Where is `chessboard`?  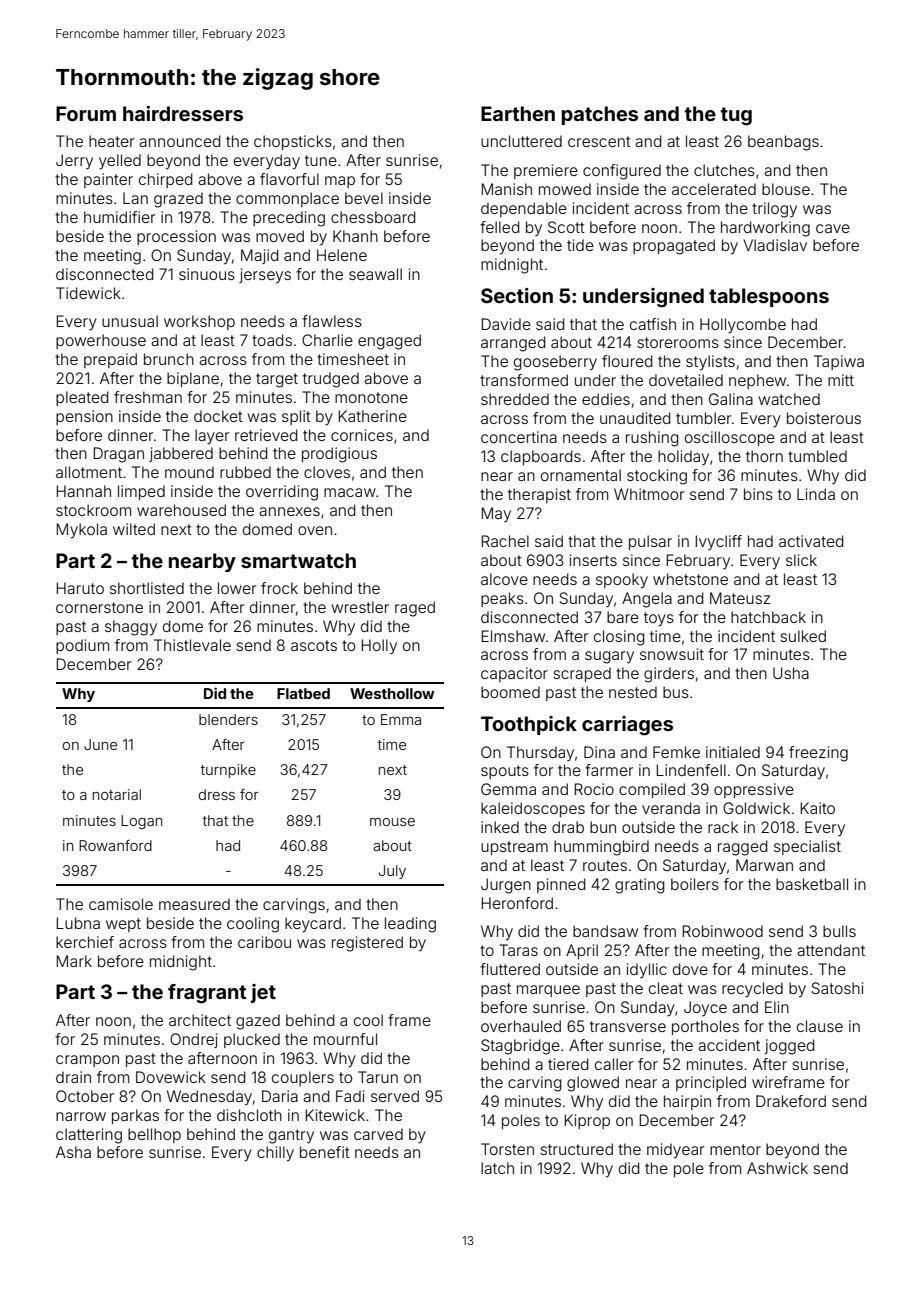 chessboard is located at coordinates (373, 217).
